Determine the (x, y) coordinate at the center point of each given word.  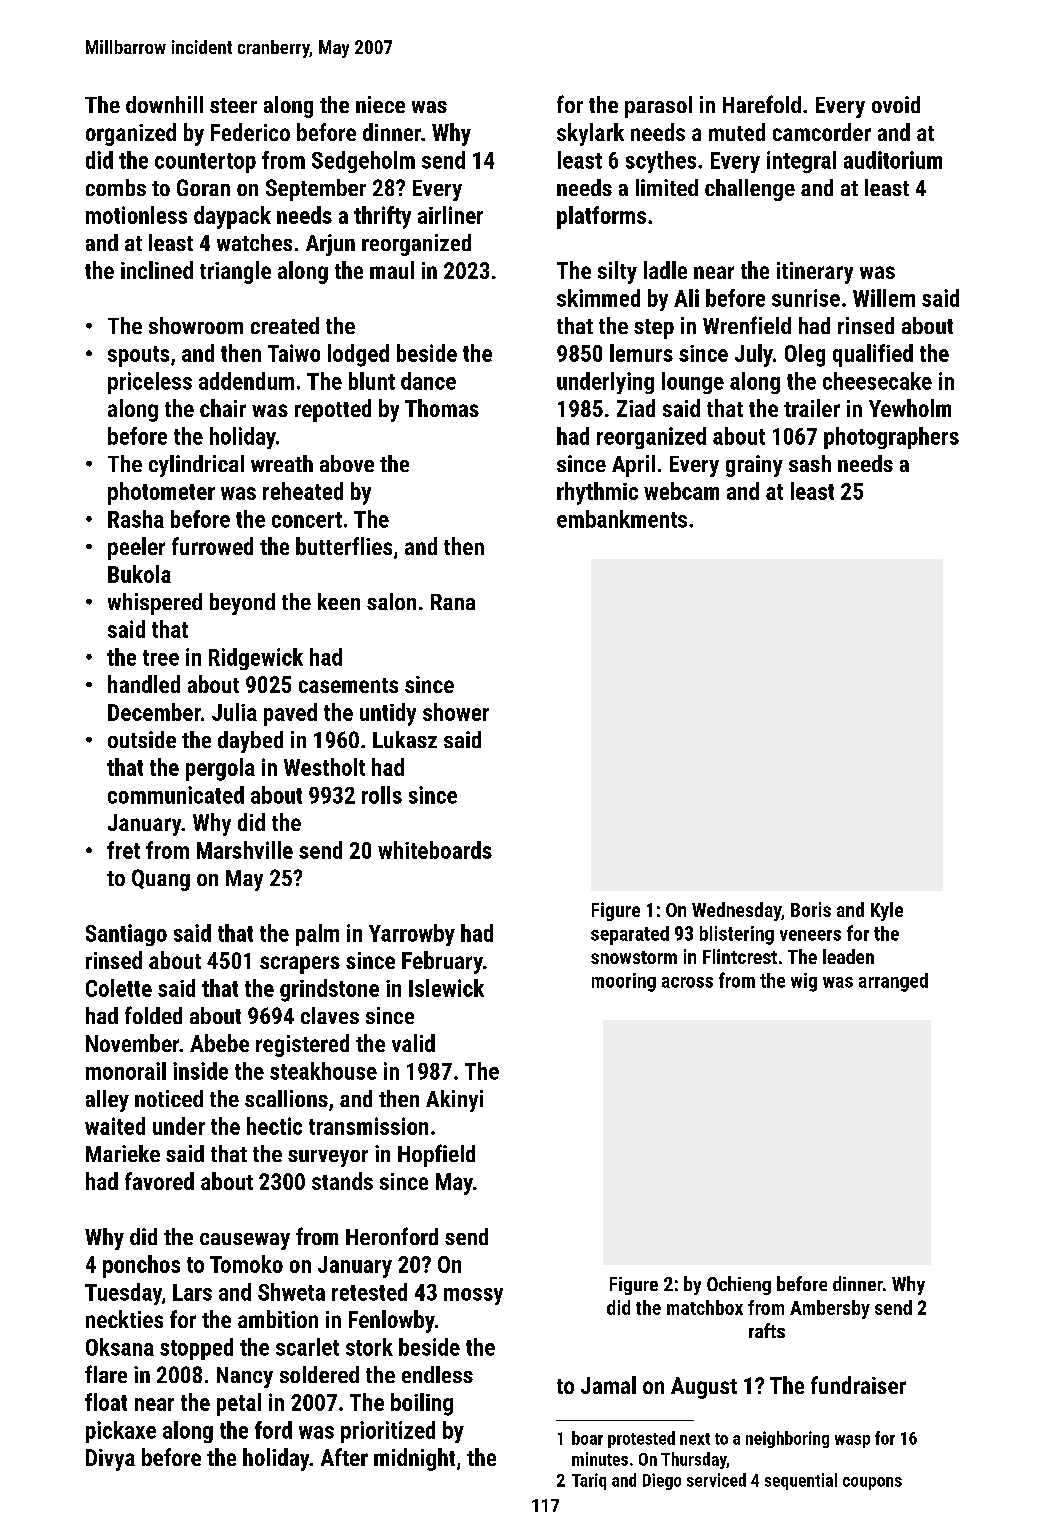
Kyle (887, 911)
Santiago (126, 935)
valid (413, 1043)
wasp (852, 1441)
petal (239, 1404)
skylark (590, 134)
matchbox (705, 1307)
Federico (250, 132)
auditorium (893, 160)
